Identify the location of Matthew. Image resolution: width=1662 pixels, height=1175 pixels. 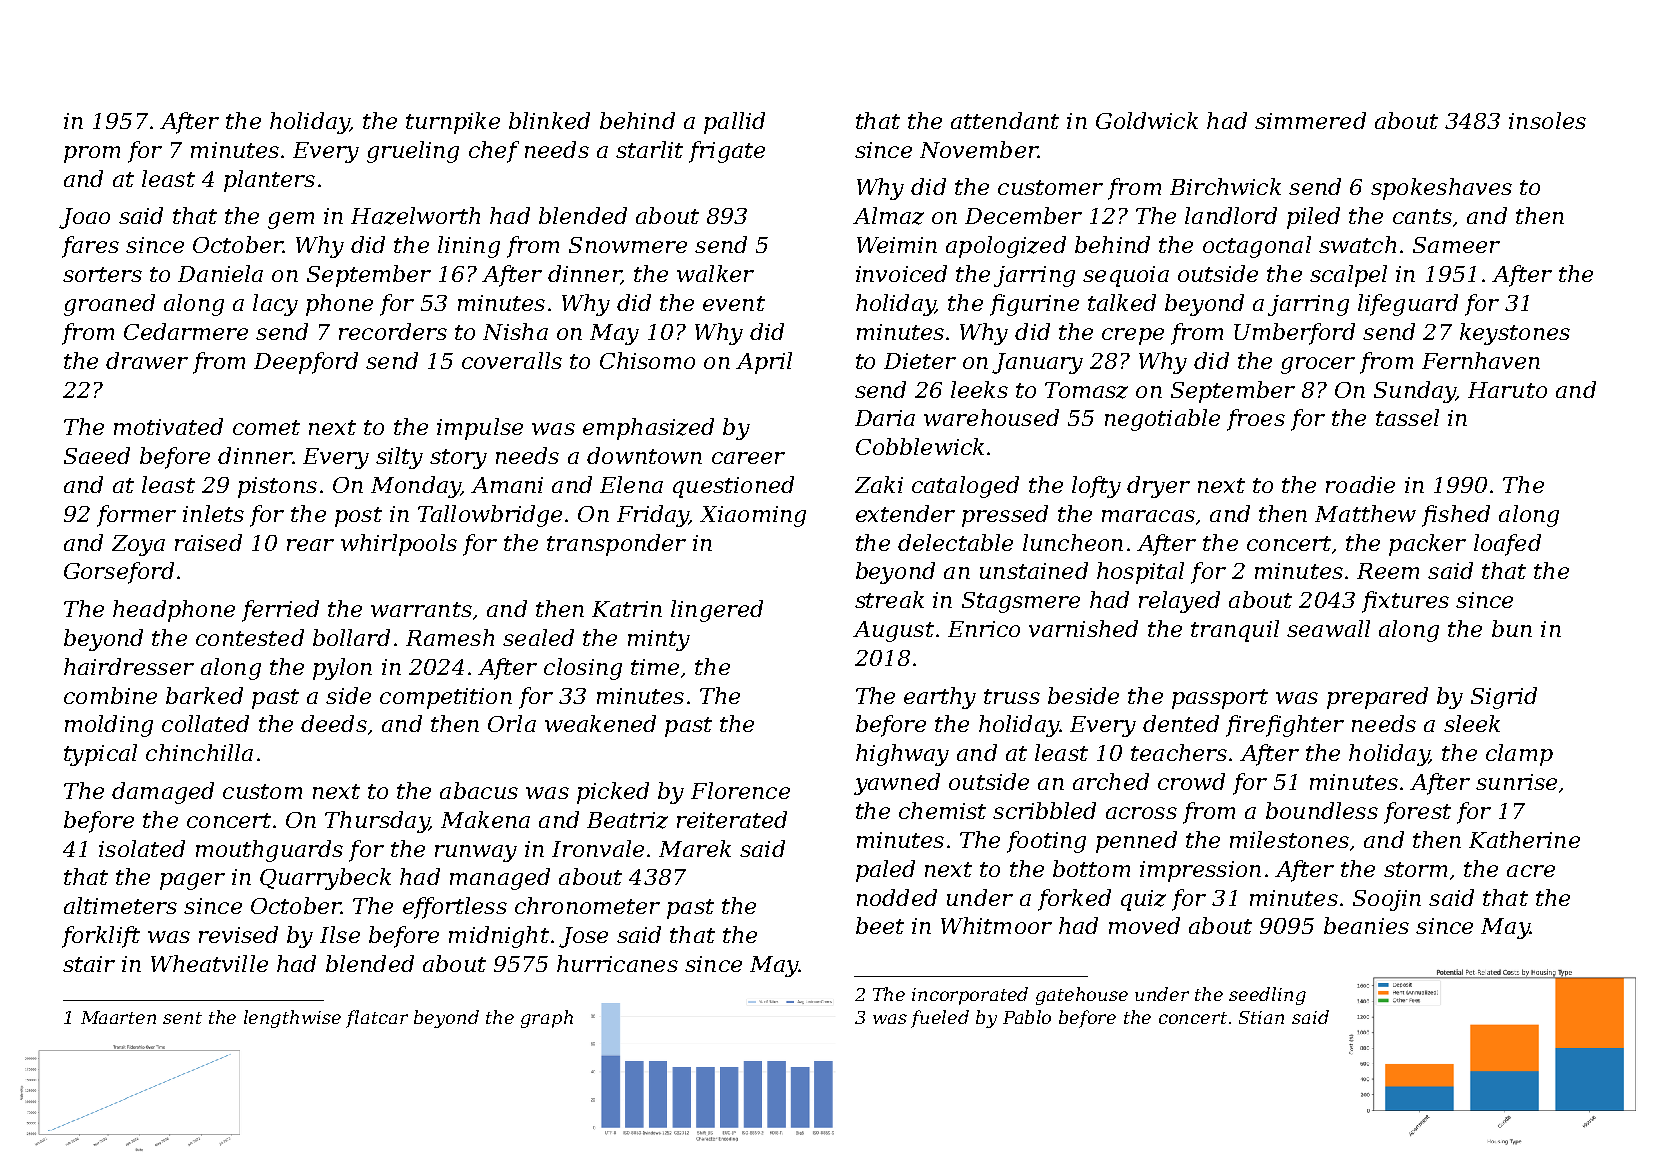
(1365, 513).
